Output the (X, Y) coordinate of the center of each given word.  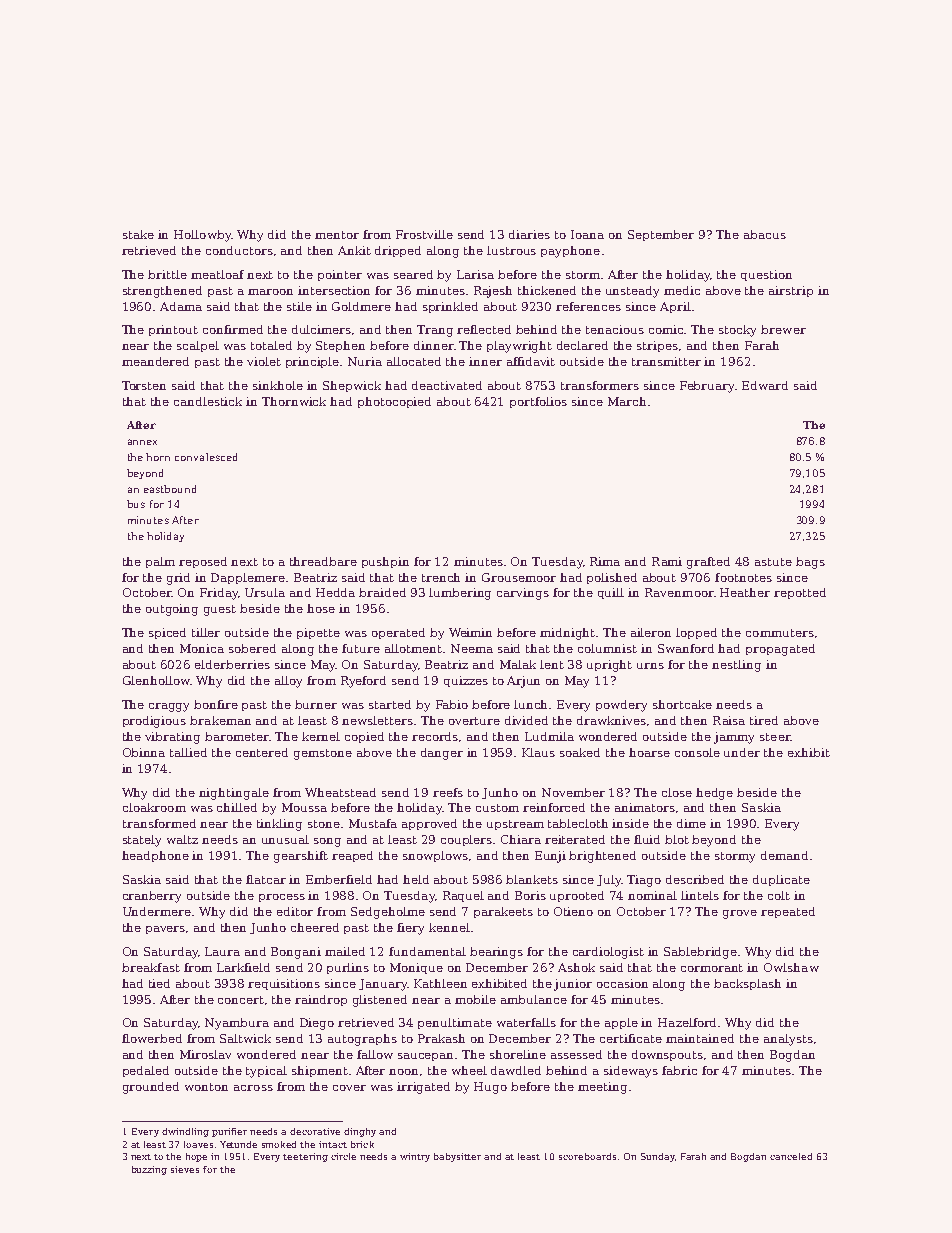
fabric (679, 1070)
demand (784, 855)
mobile (475, 999)
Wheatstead (340, 792)
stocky (737, 331)
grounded (151, 1088)
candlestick (208, 401)
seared (413, 274)
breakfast (151, 967)
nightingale (234, 794)
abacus (765, 234)
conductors (239, 250)
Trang (435, 331)
